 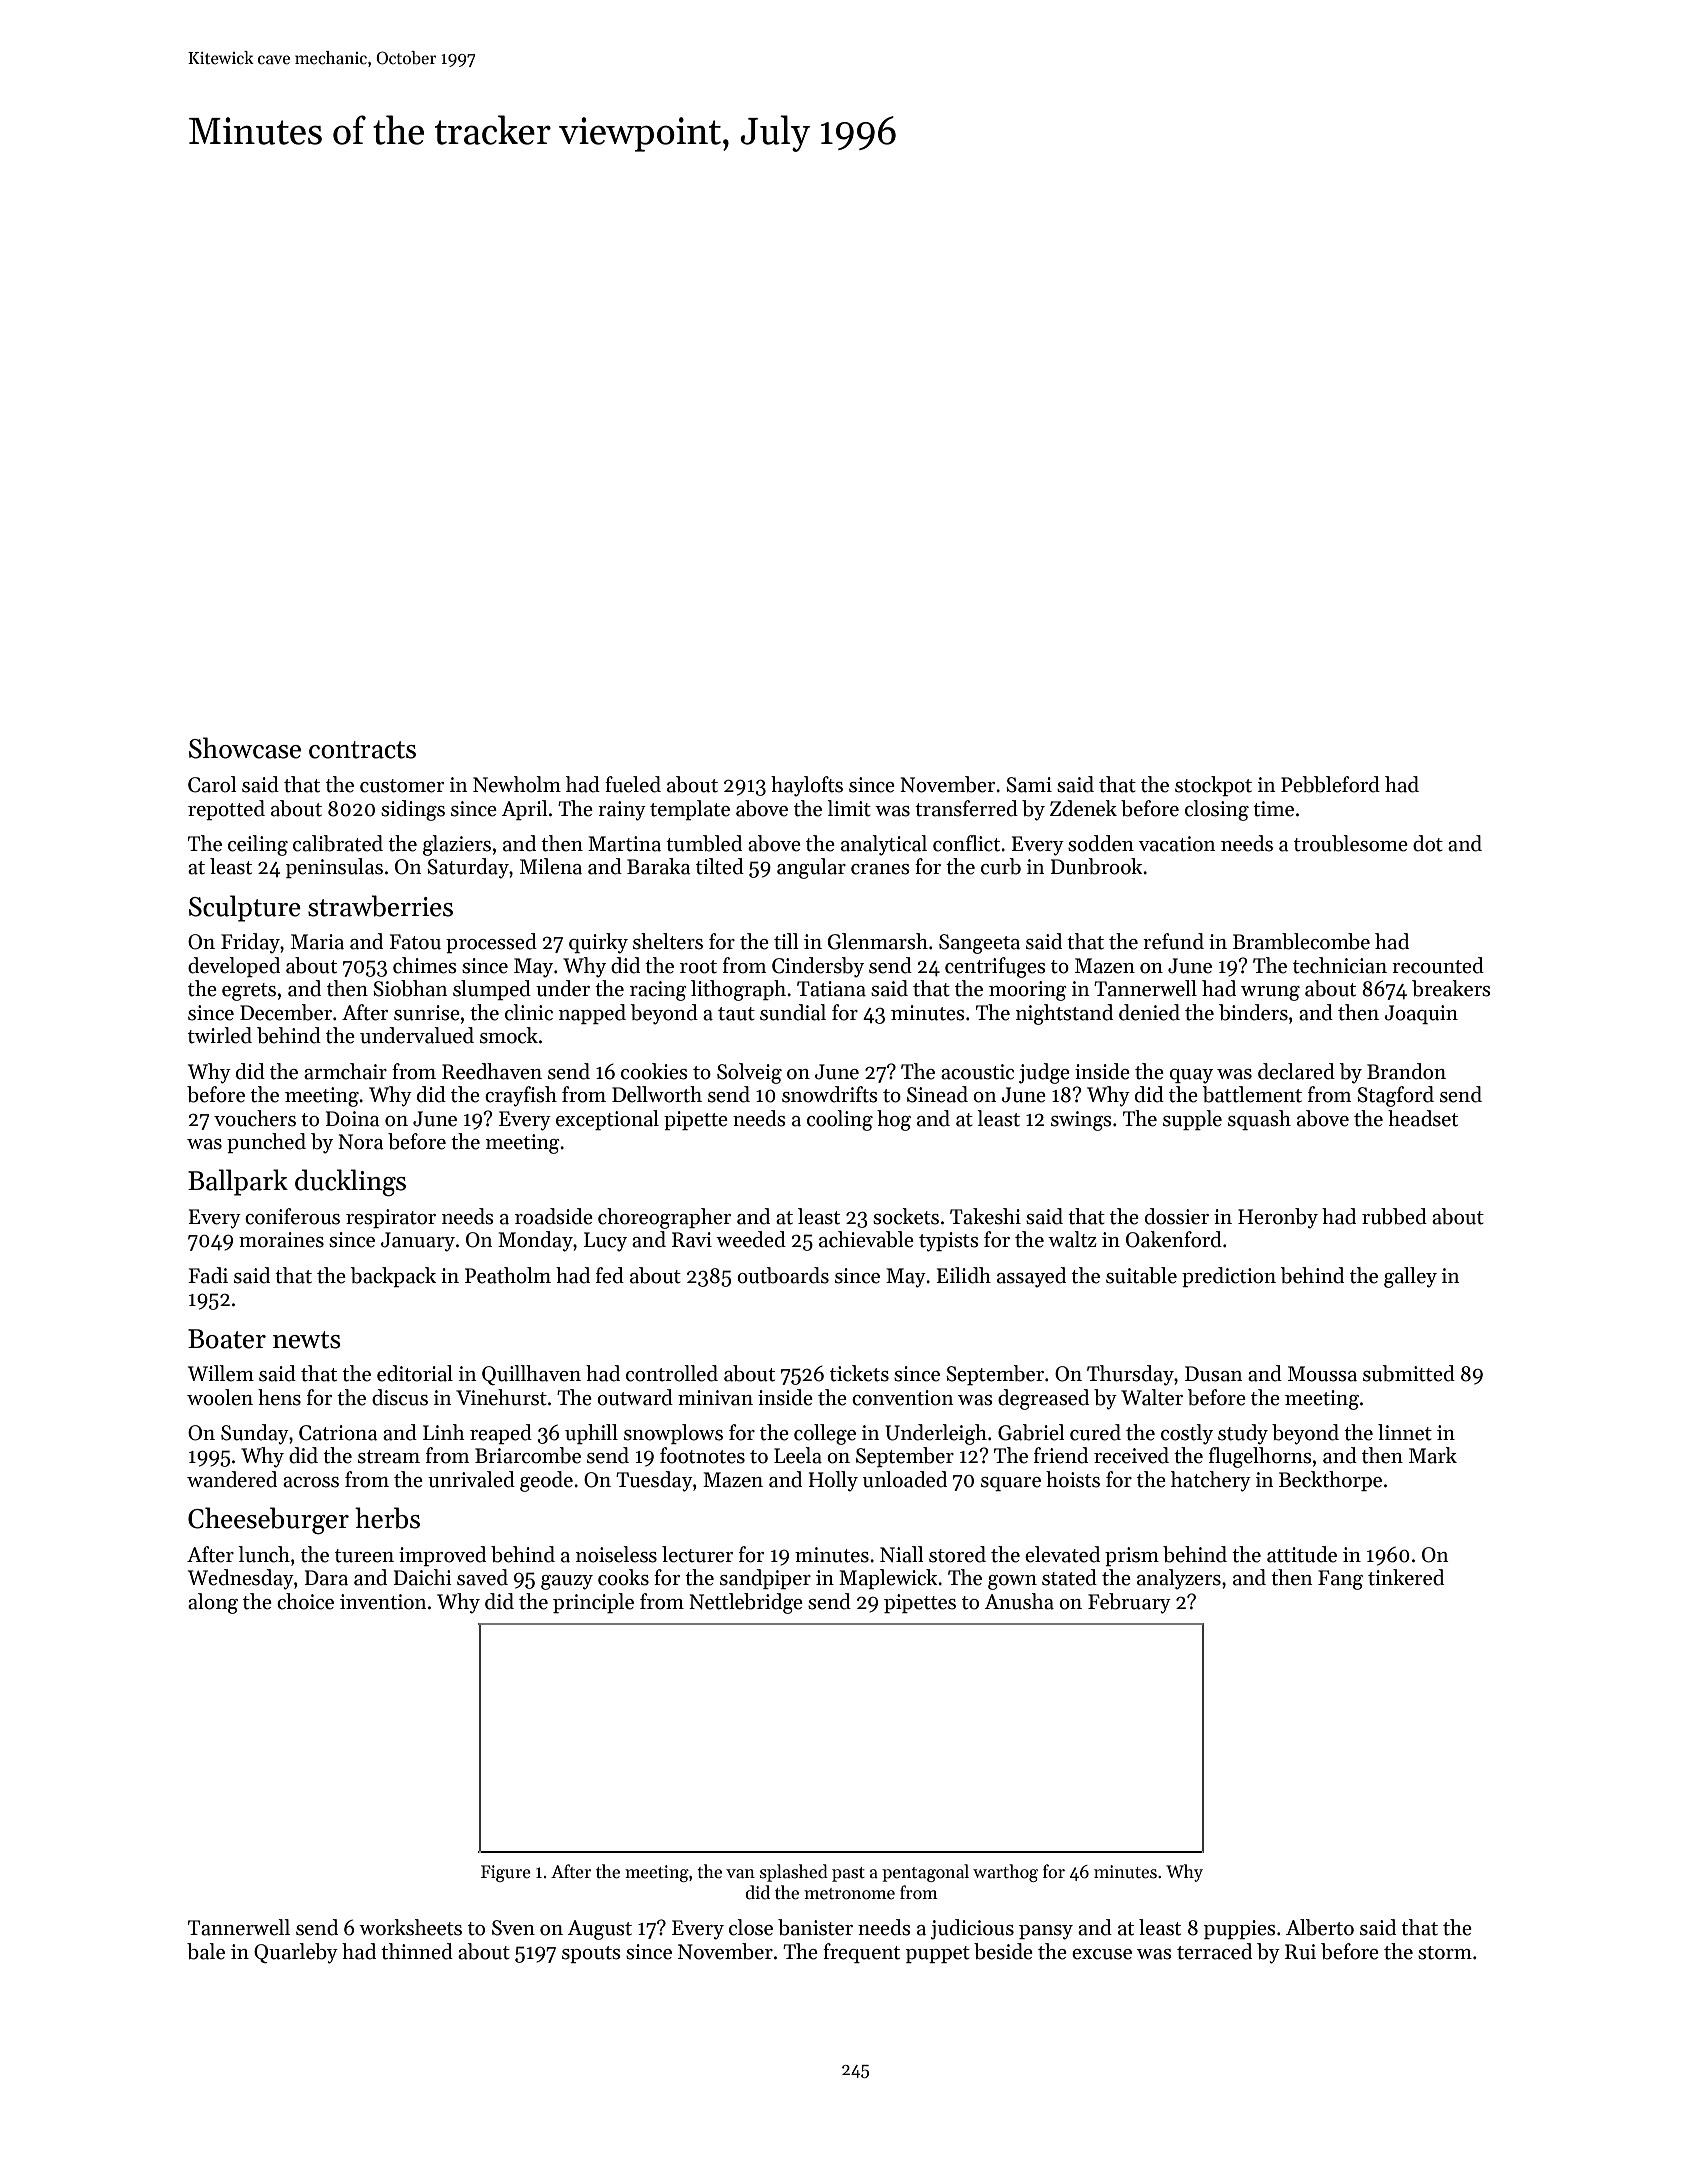 I want to click on Ravi, so click(x=692, y=1240).
